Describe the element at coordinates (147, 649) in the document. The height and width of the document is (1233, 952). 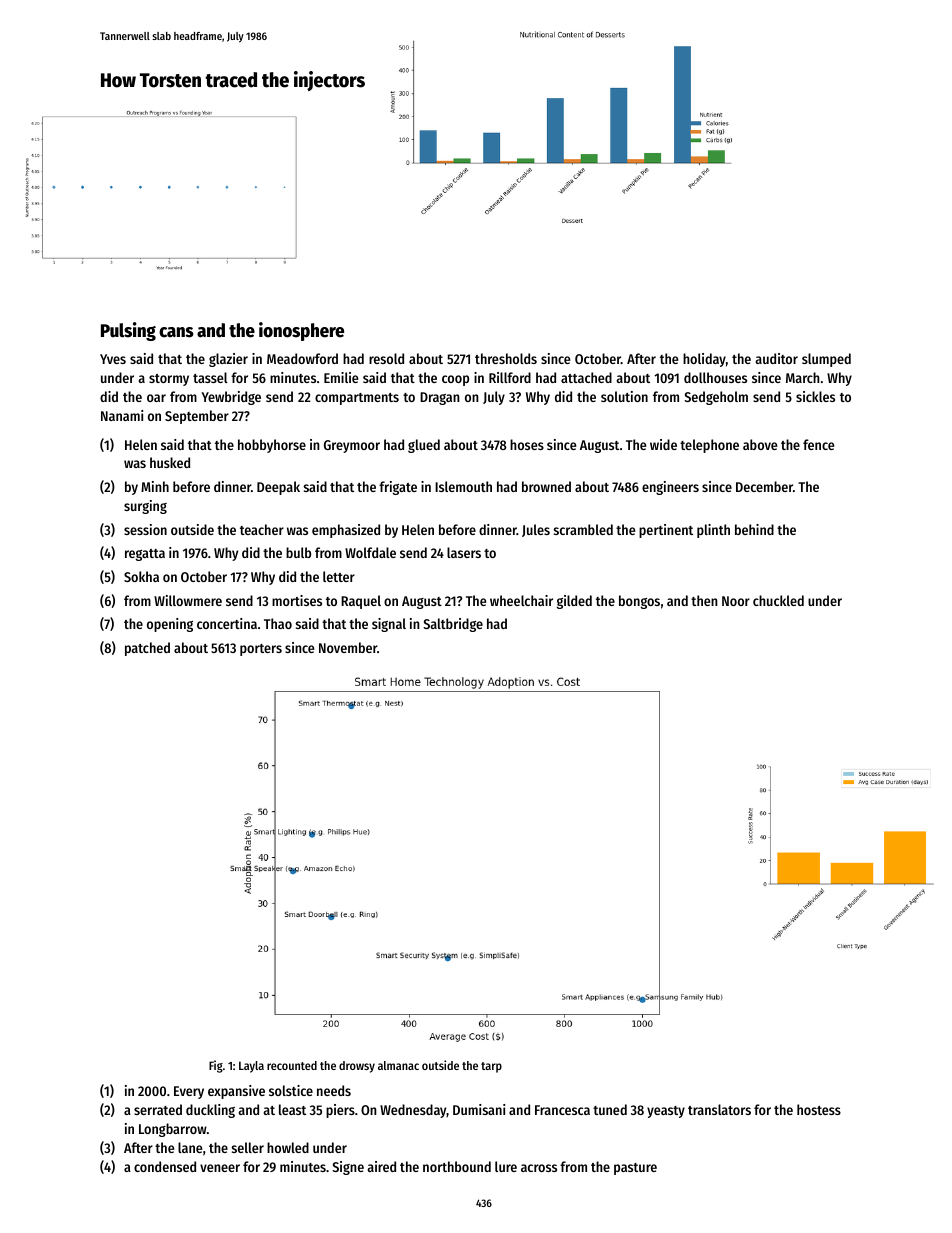
I see `patched` at that location.
